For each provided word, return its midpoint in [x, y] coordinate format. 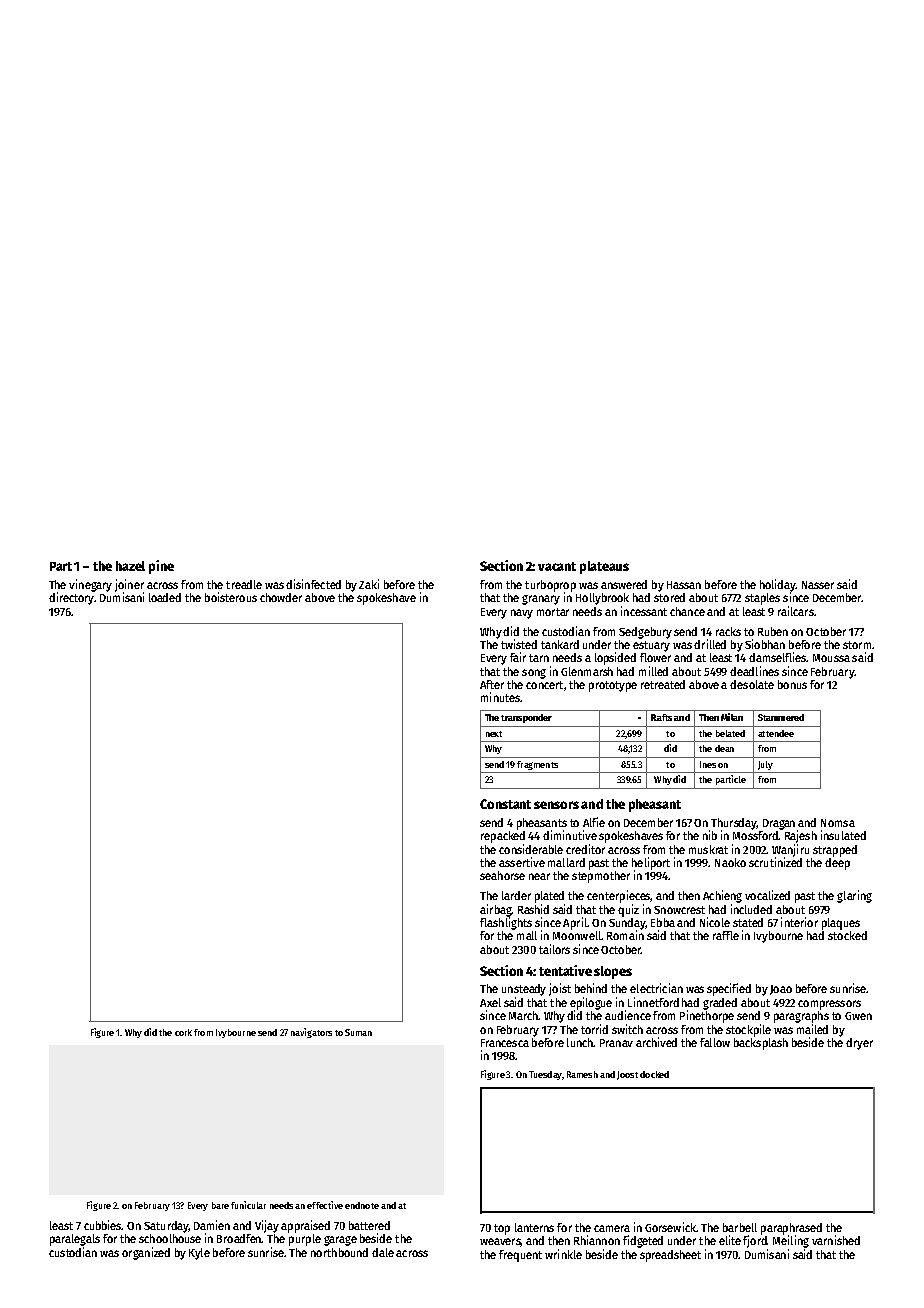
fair [518, 657]
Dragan [779, 824]
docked [654, 1074]
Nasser [818, 585]
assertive [522, 862]
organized [146, 1253]
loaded [165, 597]
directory [71, 598]
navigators [311, 1033]
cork [183, 1032]
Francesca [505, 1043]
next [494, 734]
